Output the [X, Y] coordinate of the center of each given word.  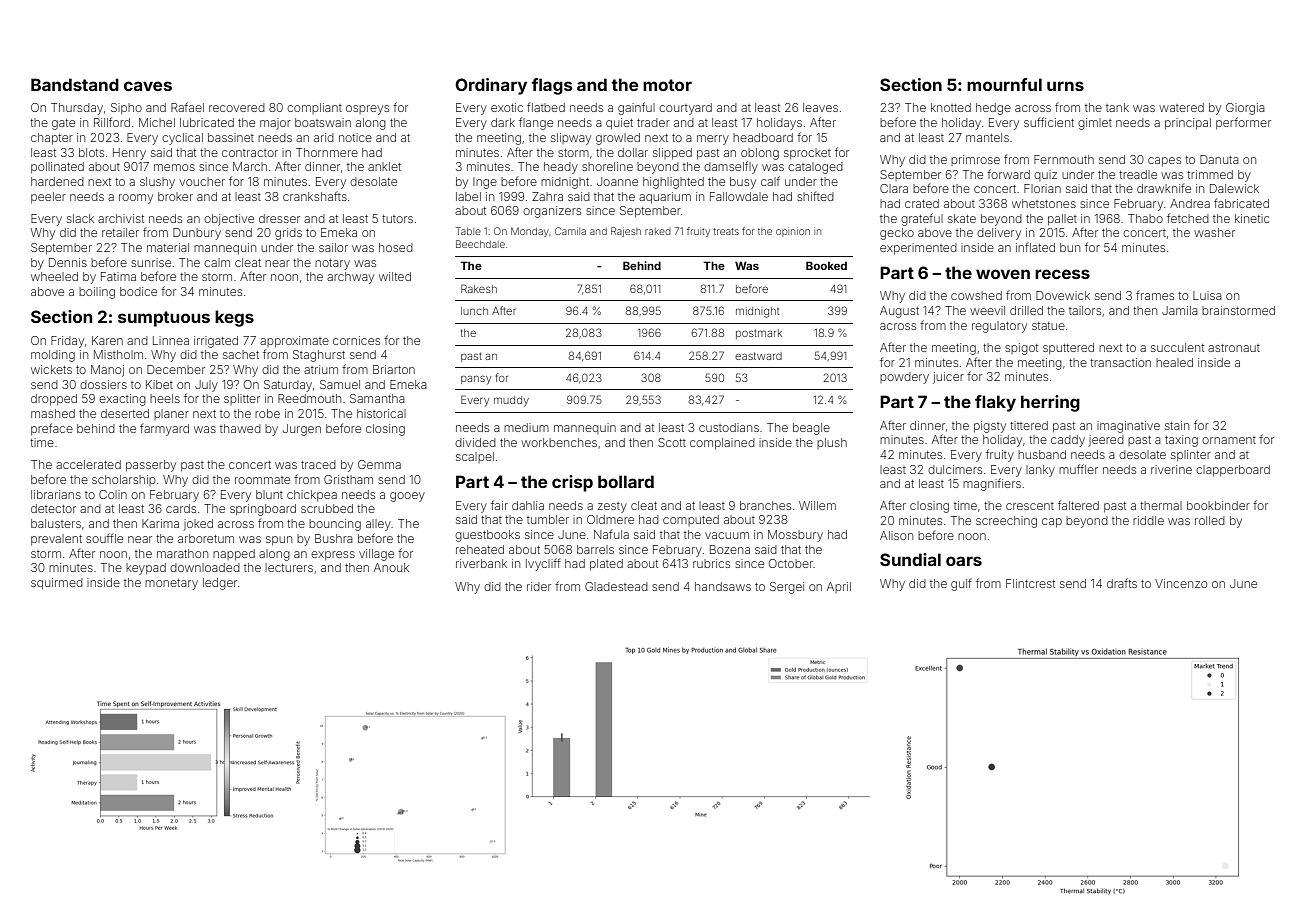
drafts [1122, 583]
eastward [758, 356]
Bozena [730, 549]
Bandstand [75, 84]
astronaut [1234, 348]
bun [1070, 247]
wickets [51, 369]
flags [551, 86]
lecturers [289, 567]
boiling [97, 293]
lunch [474, 311]
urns [1065, 86]
